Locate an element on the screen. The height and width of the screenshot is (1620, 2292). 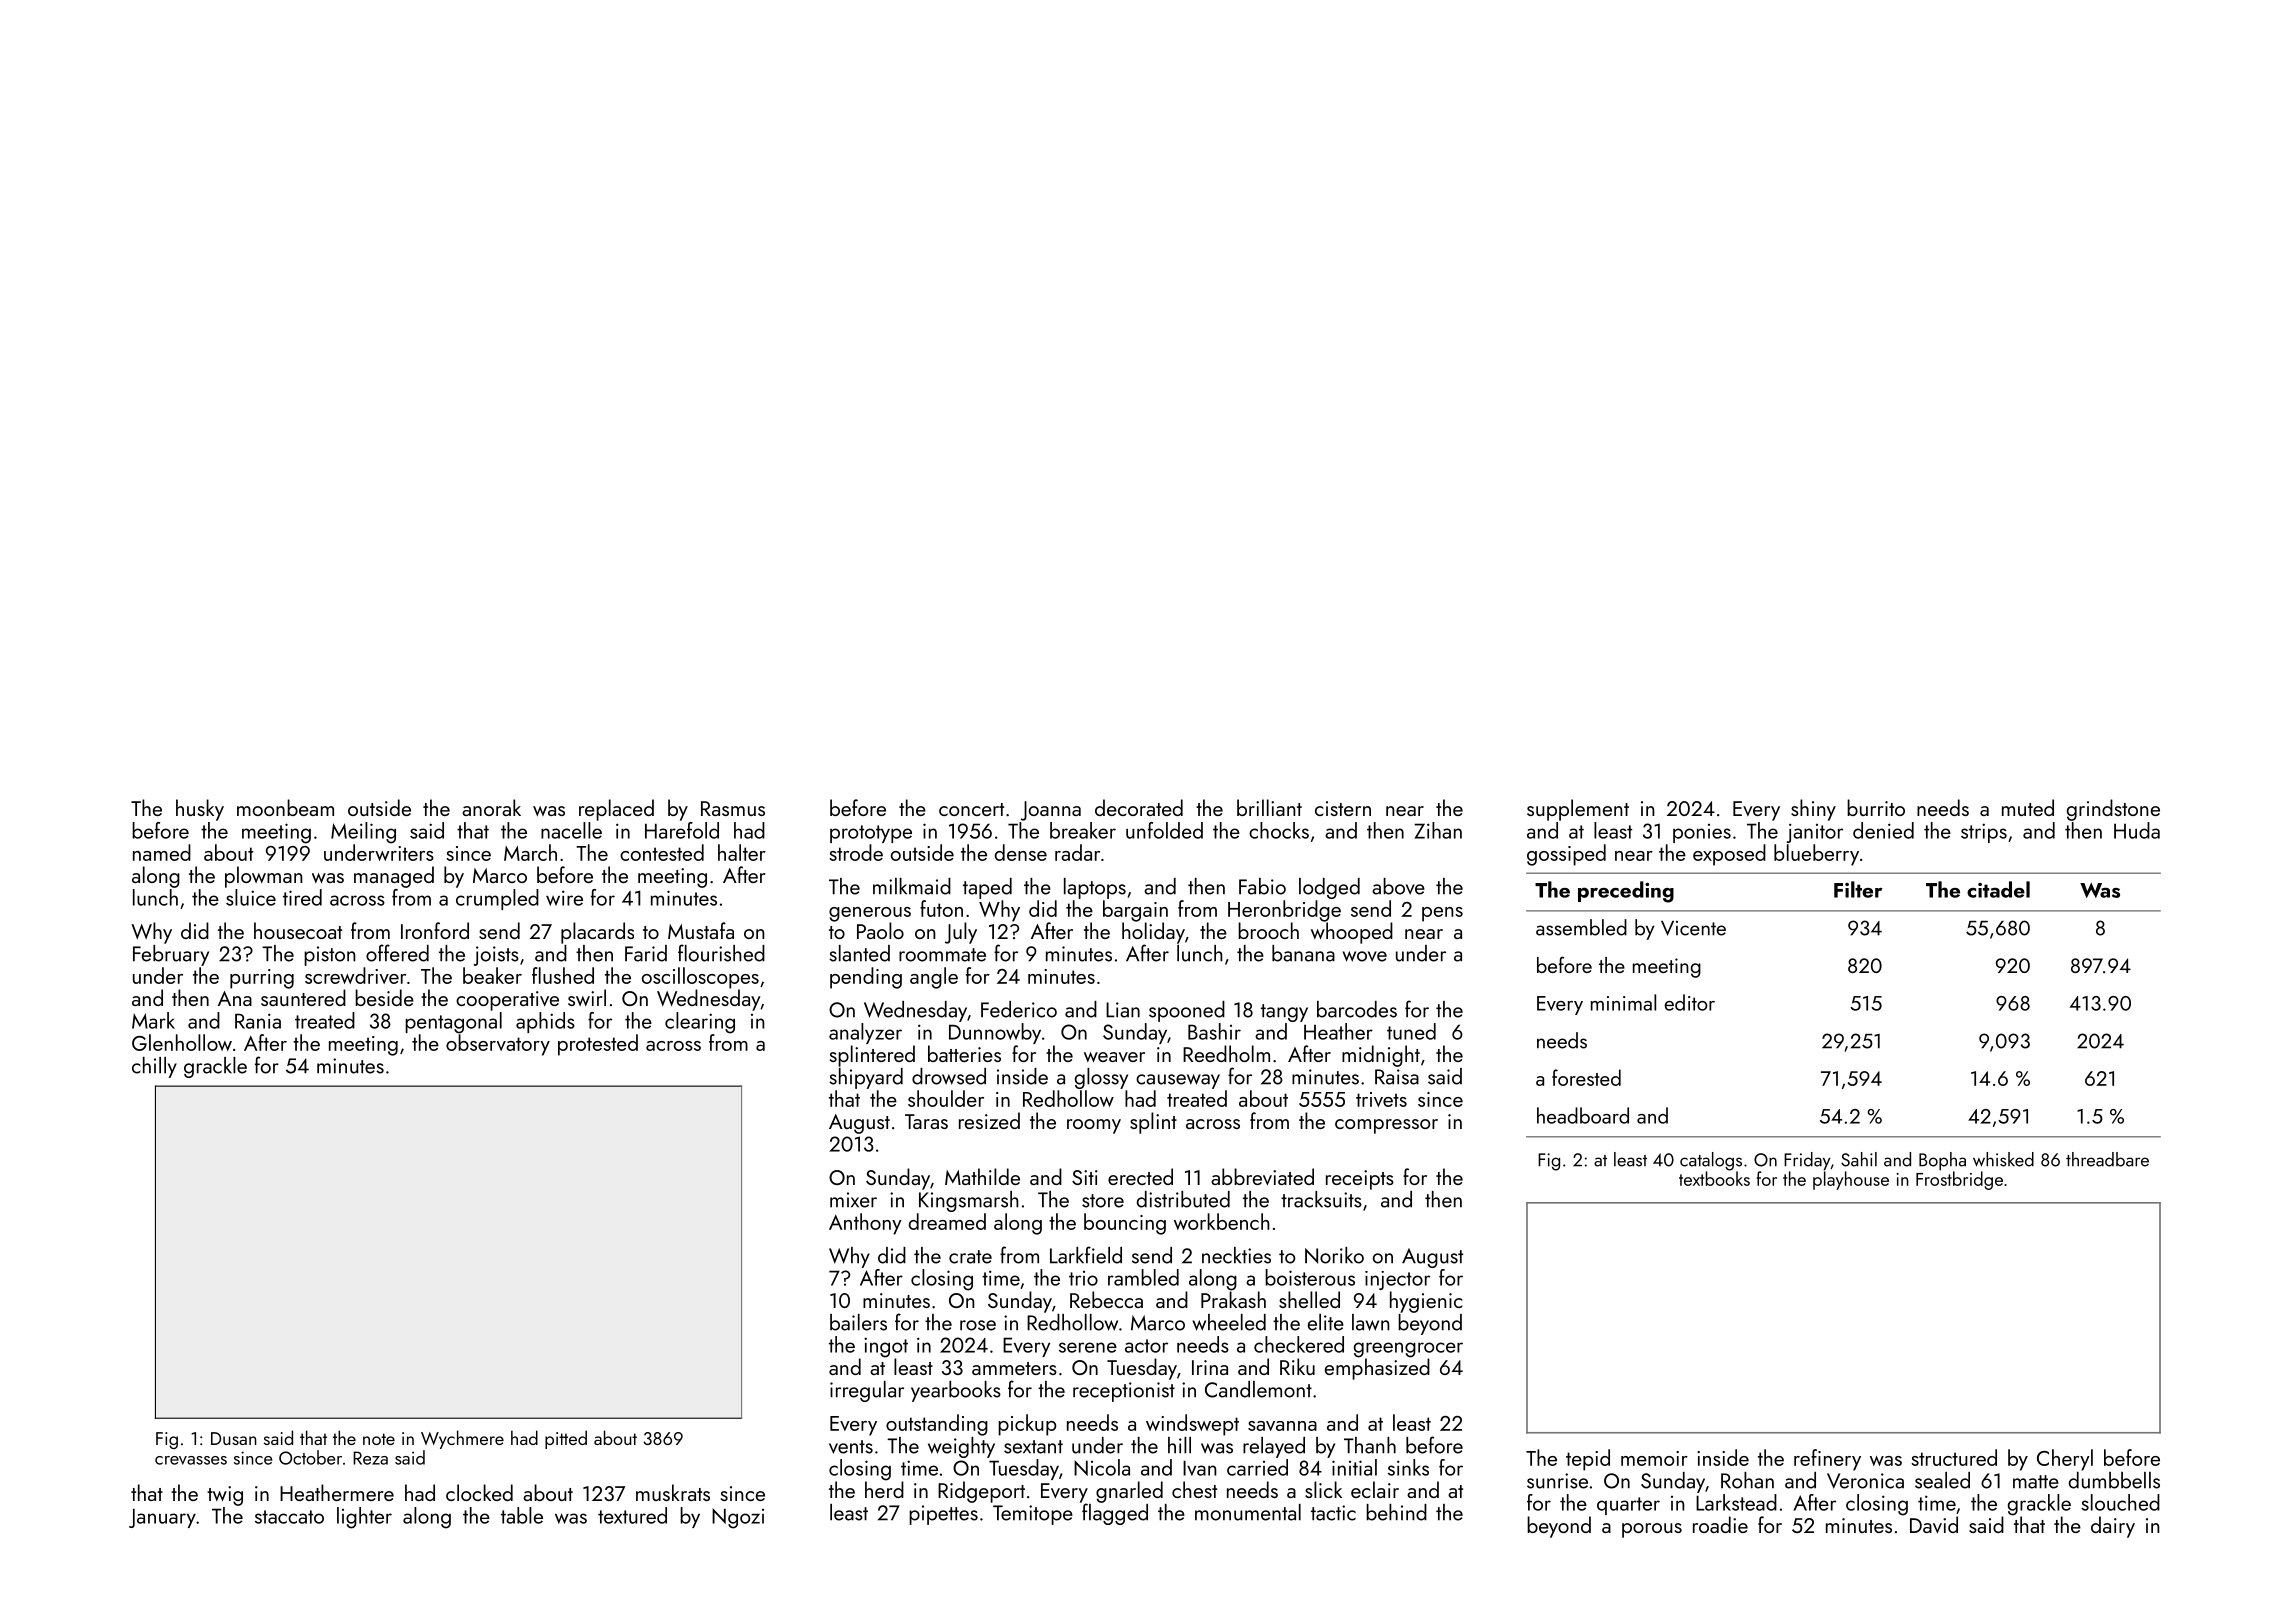
threadbare is located at coordinates (2107, 1159).
